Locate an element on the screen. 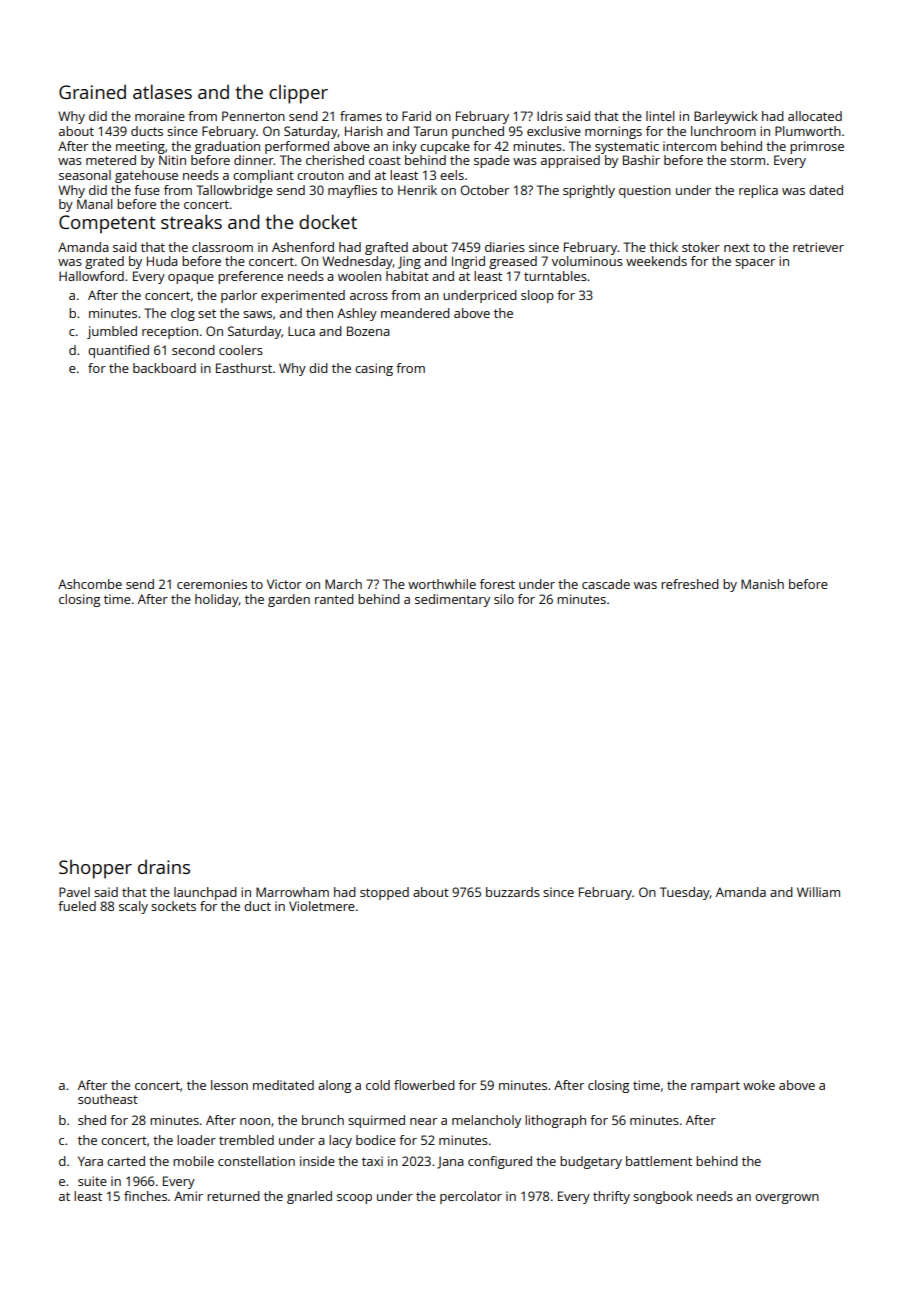 The width and height of the screenshot is (908, 1316). percolator is located at coordinates (471, 1197).
